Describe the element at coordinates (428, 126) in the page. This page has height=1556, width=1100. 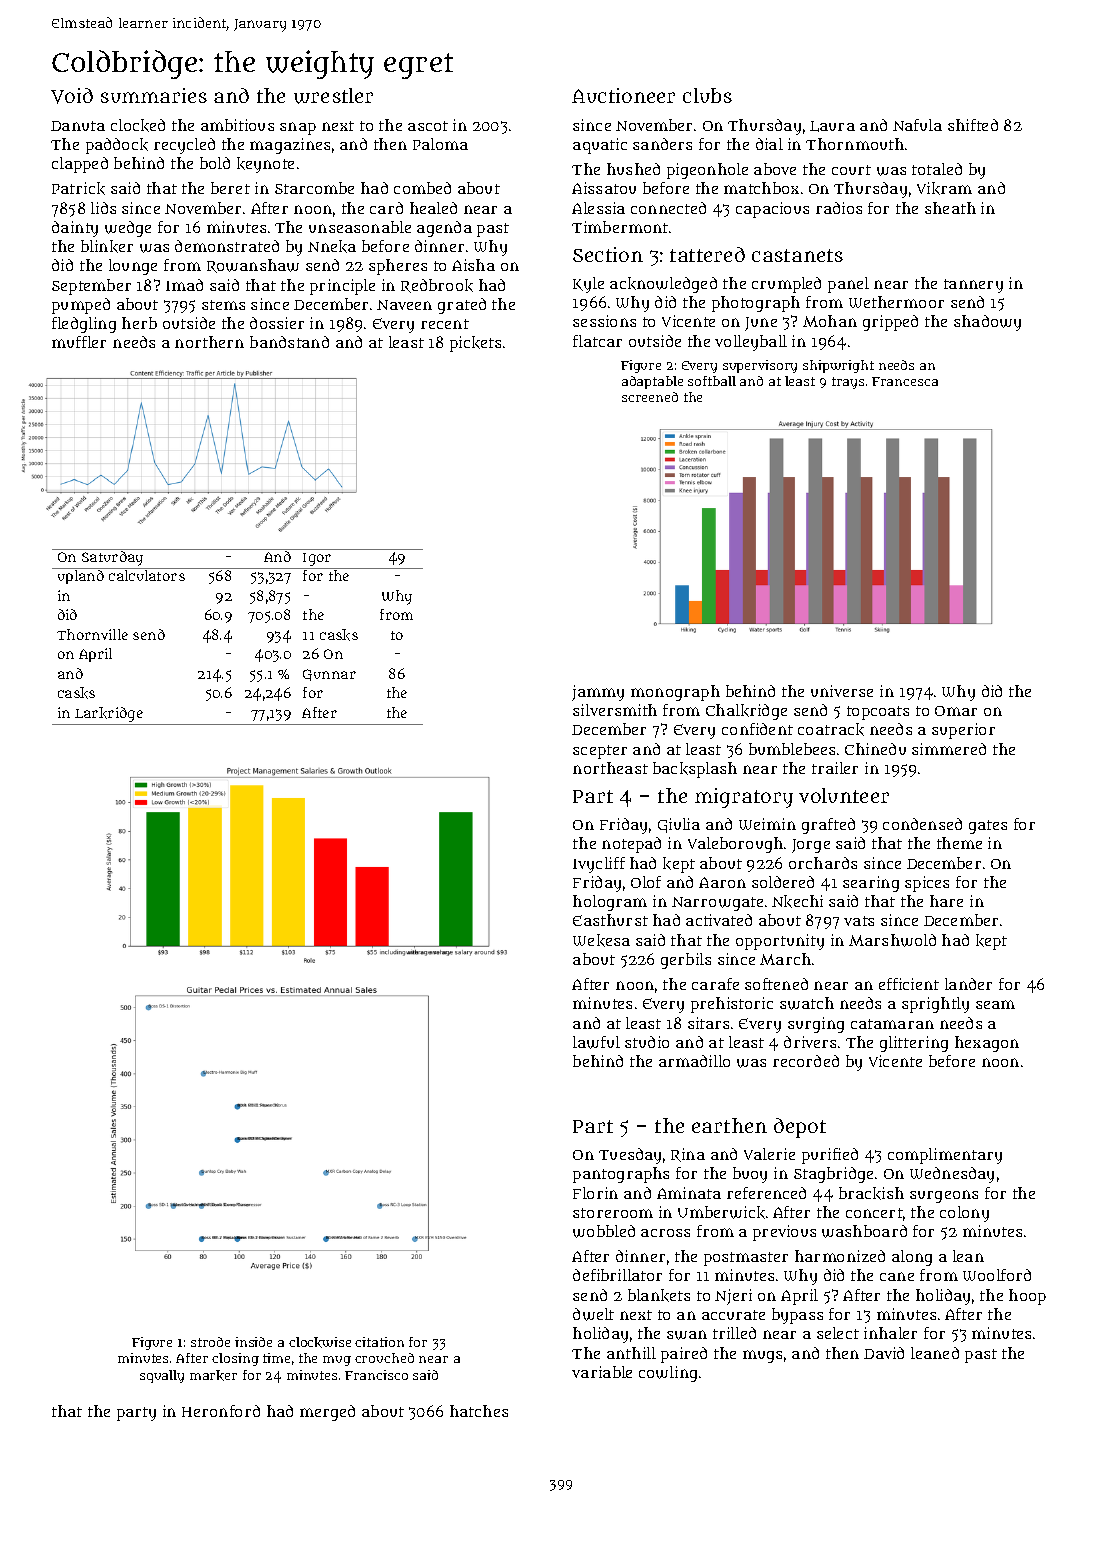
I see `ascot` at that location.
